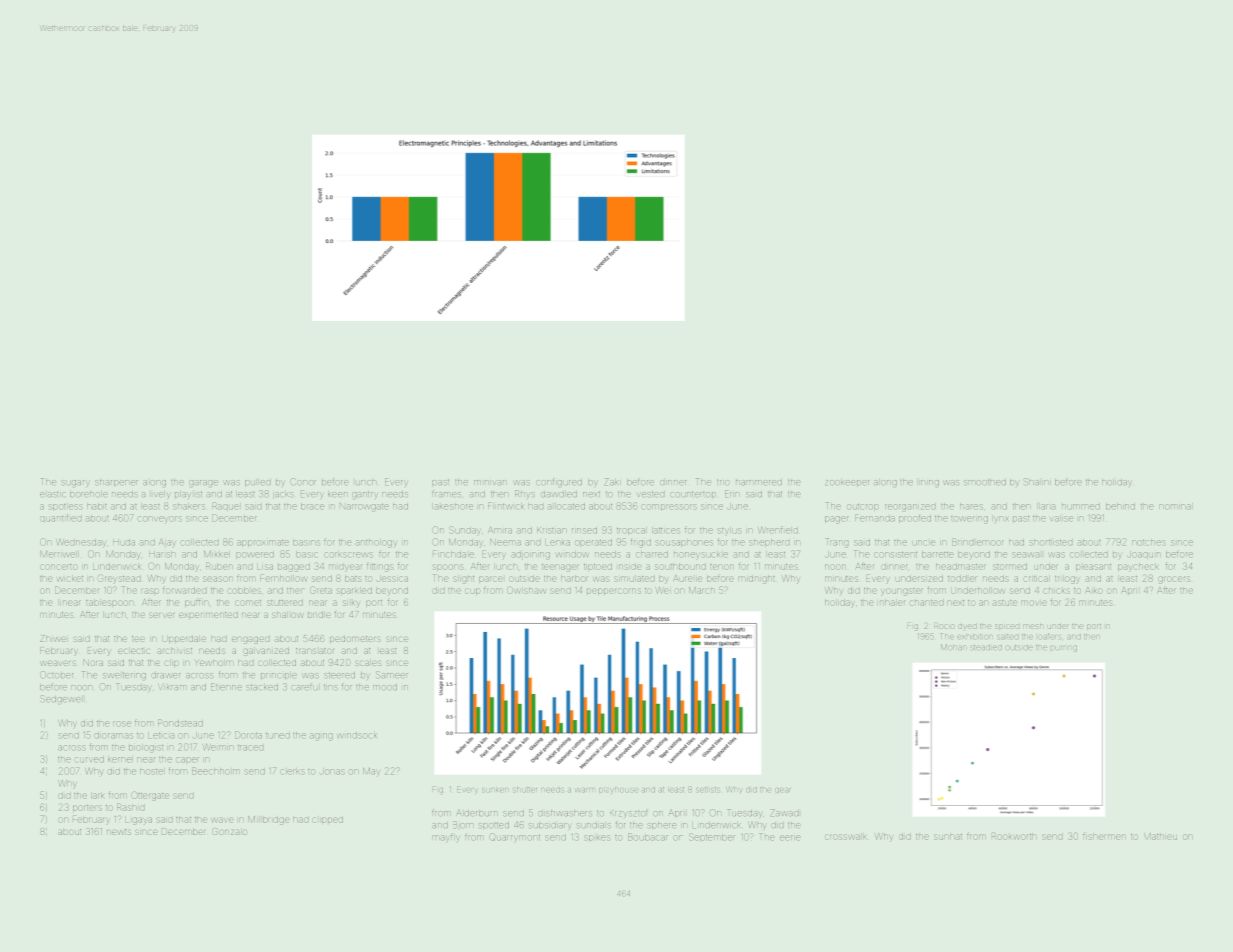 The image size is (1233, 952). What do you see at coordinates (248, 603) in the image?
I see `comet` at bounding box center [248, 603].
